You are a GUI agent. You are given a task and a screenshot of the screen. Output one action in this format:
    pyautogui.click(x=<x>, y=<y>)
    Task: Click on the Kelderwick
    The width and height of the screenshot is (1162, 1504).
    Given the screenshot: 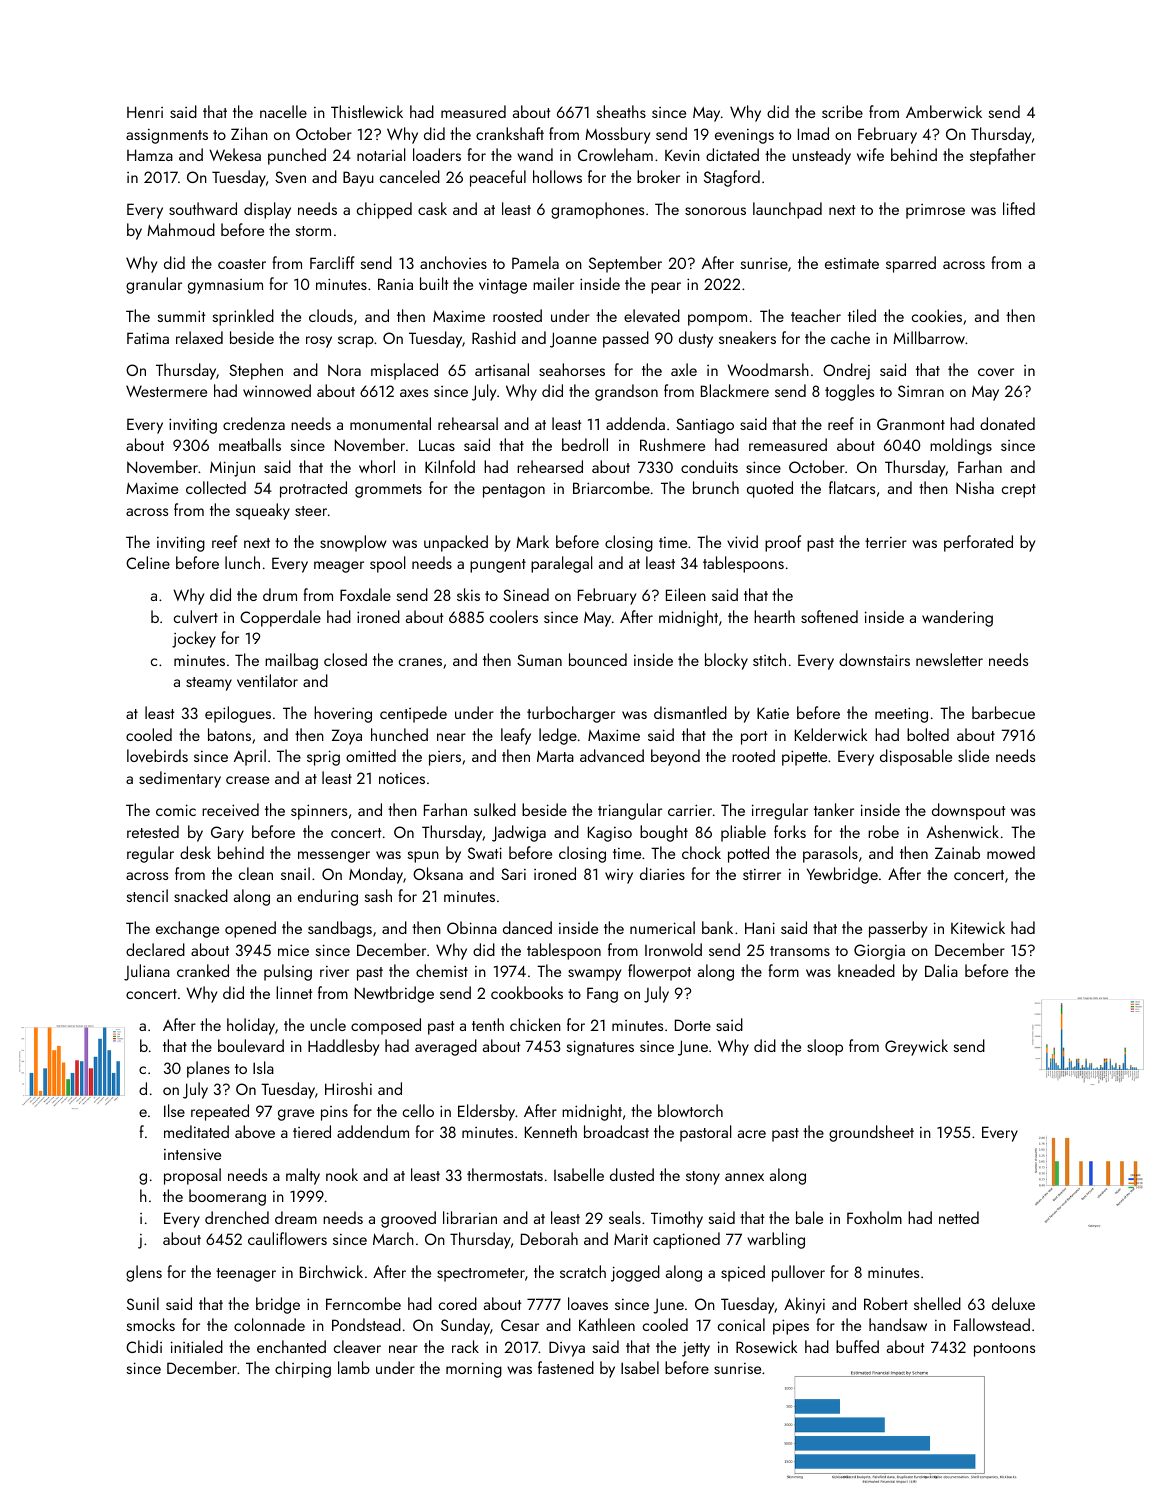 What is the action you would take?
    pyautogui.click(x=831, y=734)
